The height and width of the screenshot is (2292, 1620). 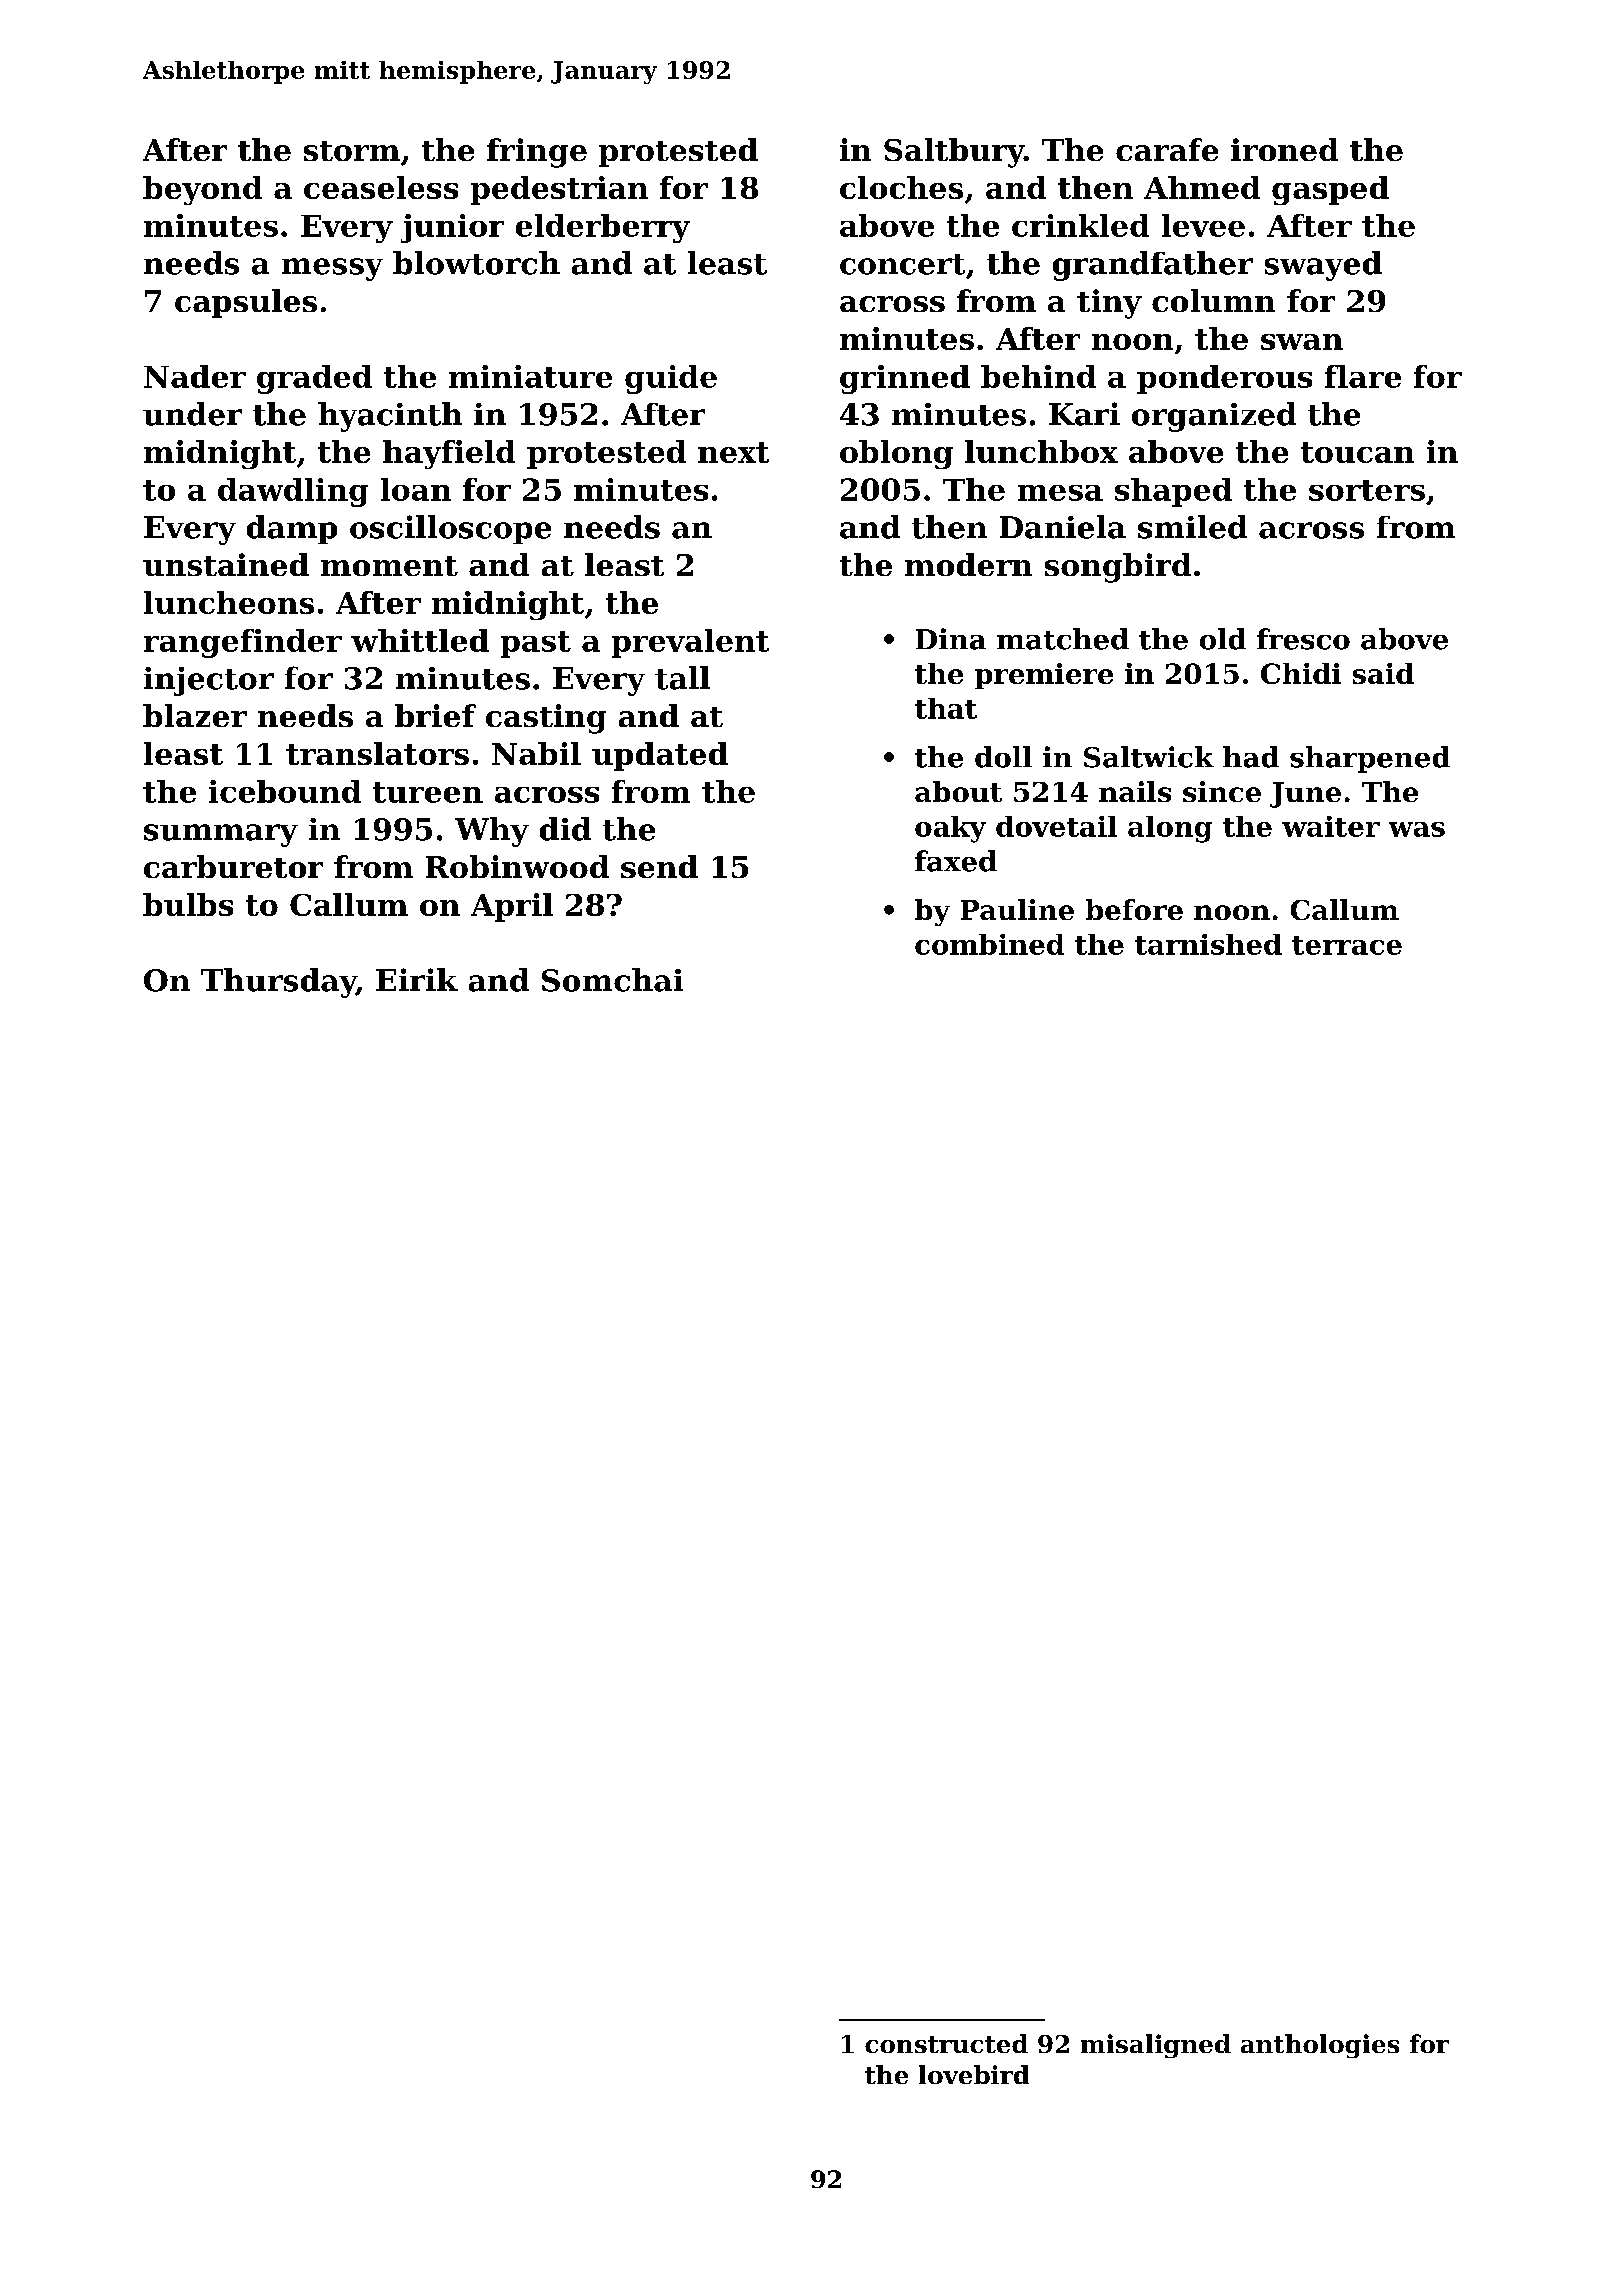 I want to click on Thursday, so click(x=278, y=983).
